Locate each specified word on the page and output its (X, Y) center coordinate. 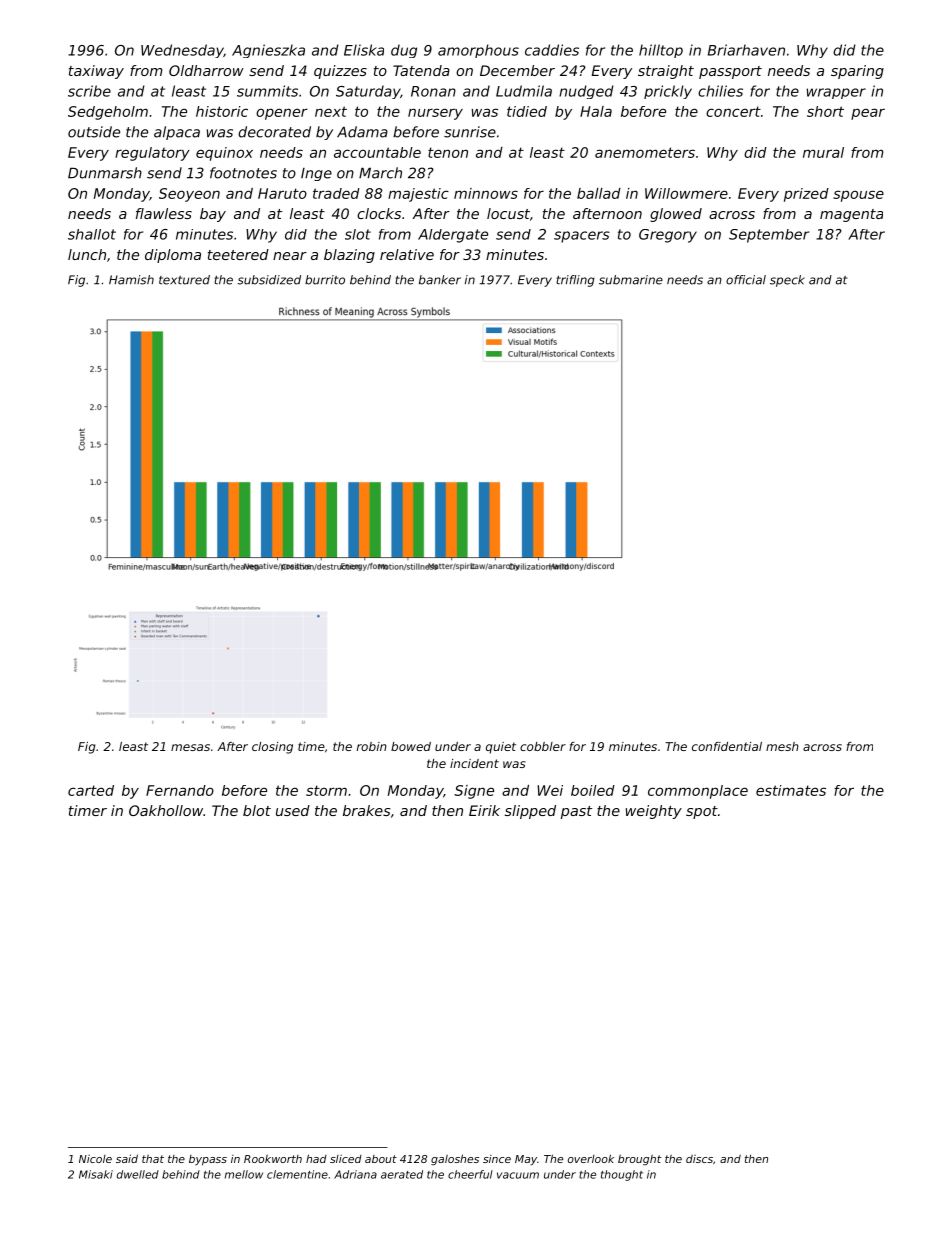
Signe (474, 792)
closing (272, 748)
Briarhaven (746, 50)
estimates (791, 790)
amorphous (478, 51)
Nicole (95, 1159)
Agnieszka (268, 51)
